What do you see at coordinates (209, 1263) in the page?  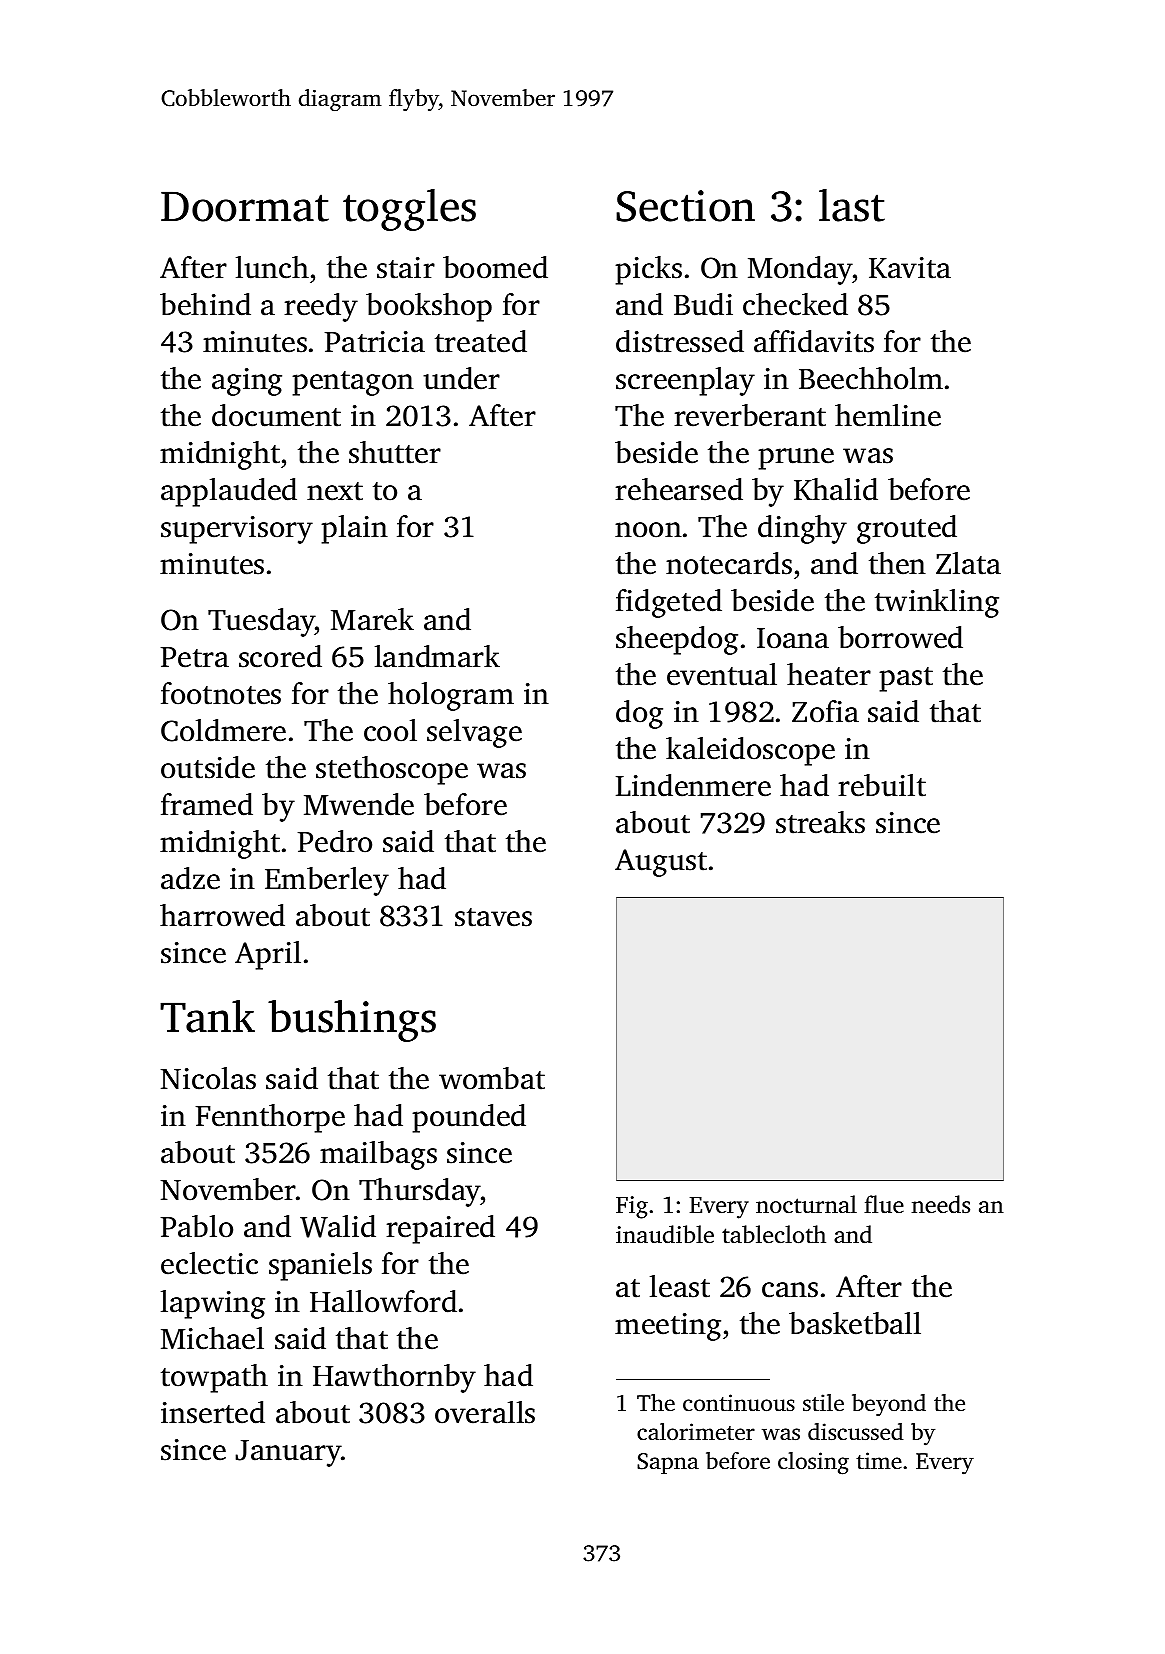 I see `eclectic` at bounding box center [209, 1263].
